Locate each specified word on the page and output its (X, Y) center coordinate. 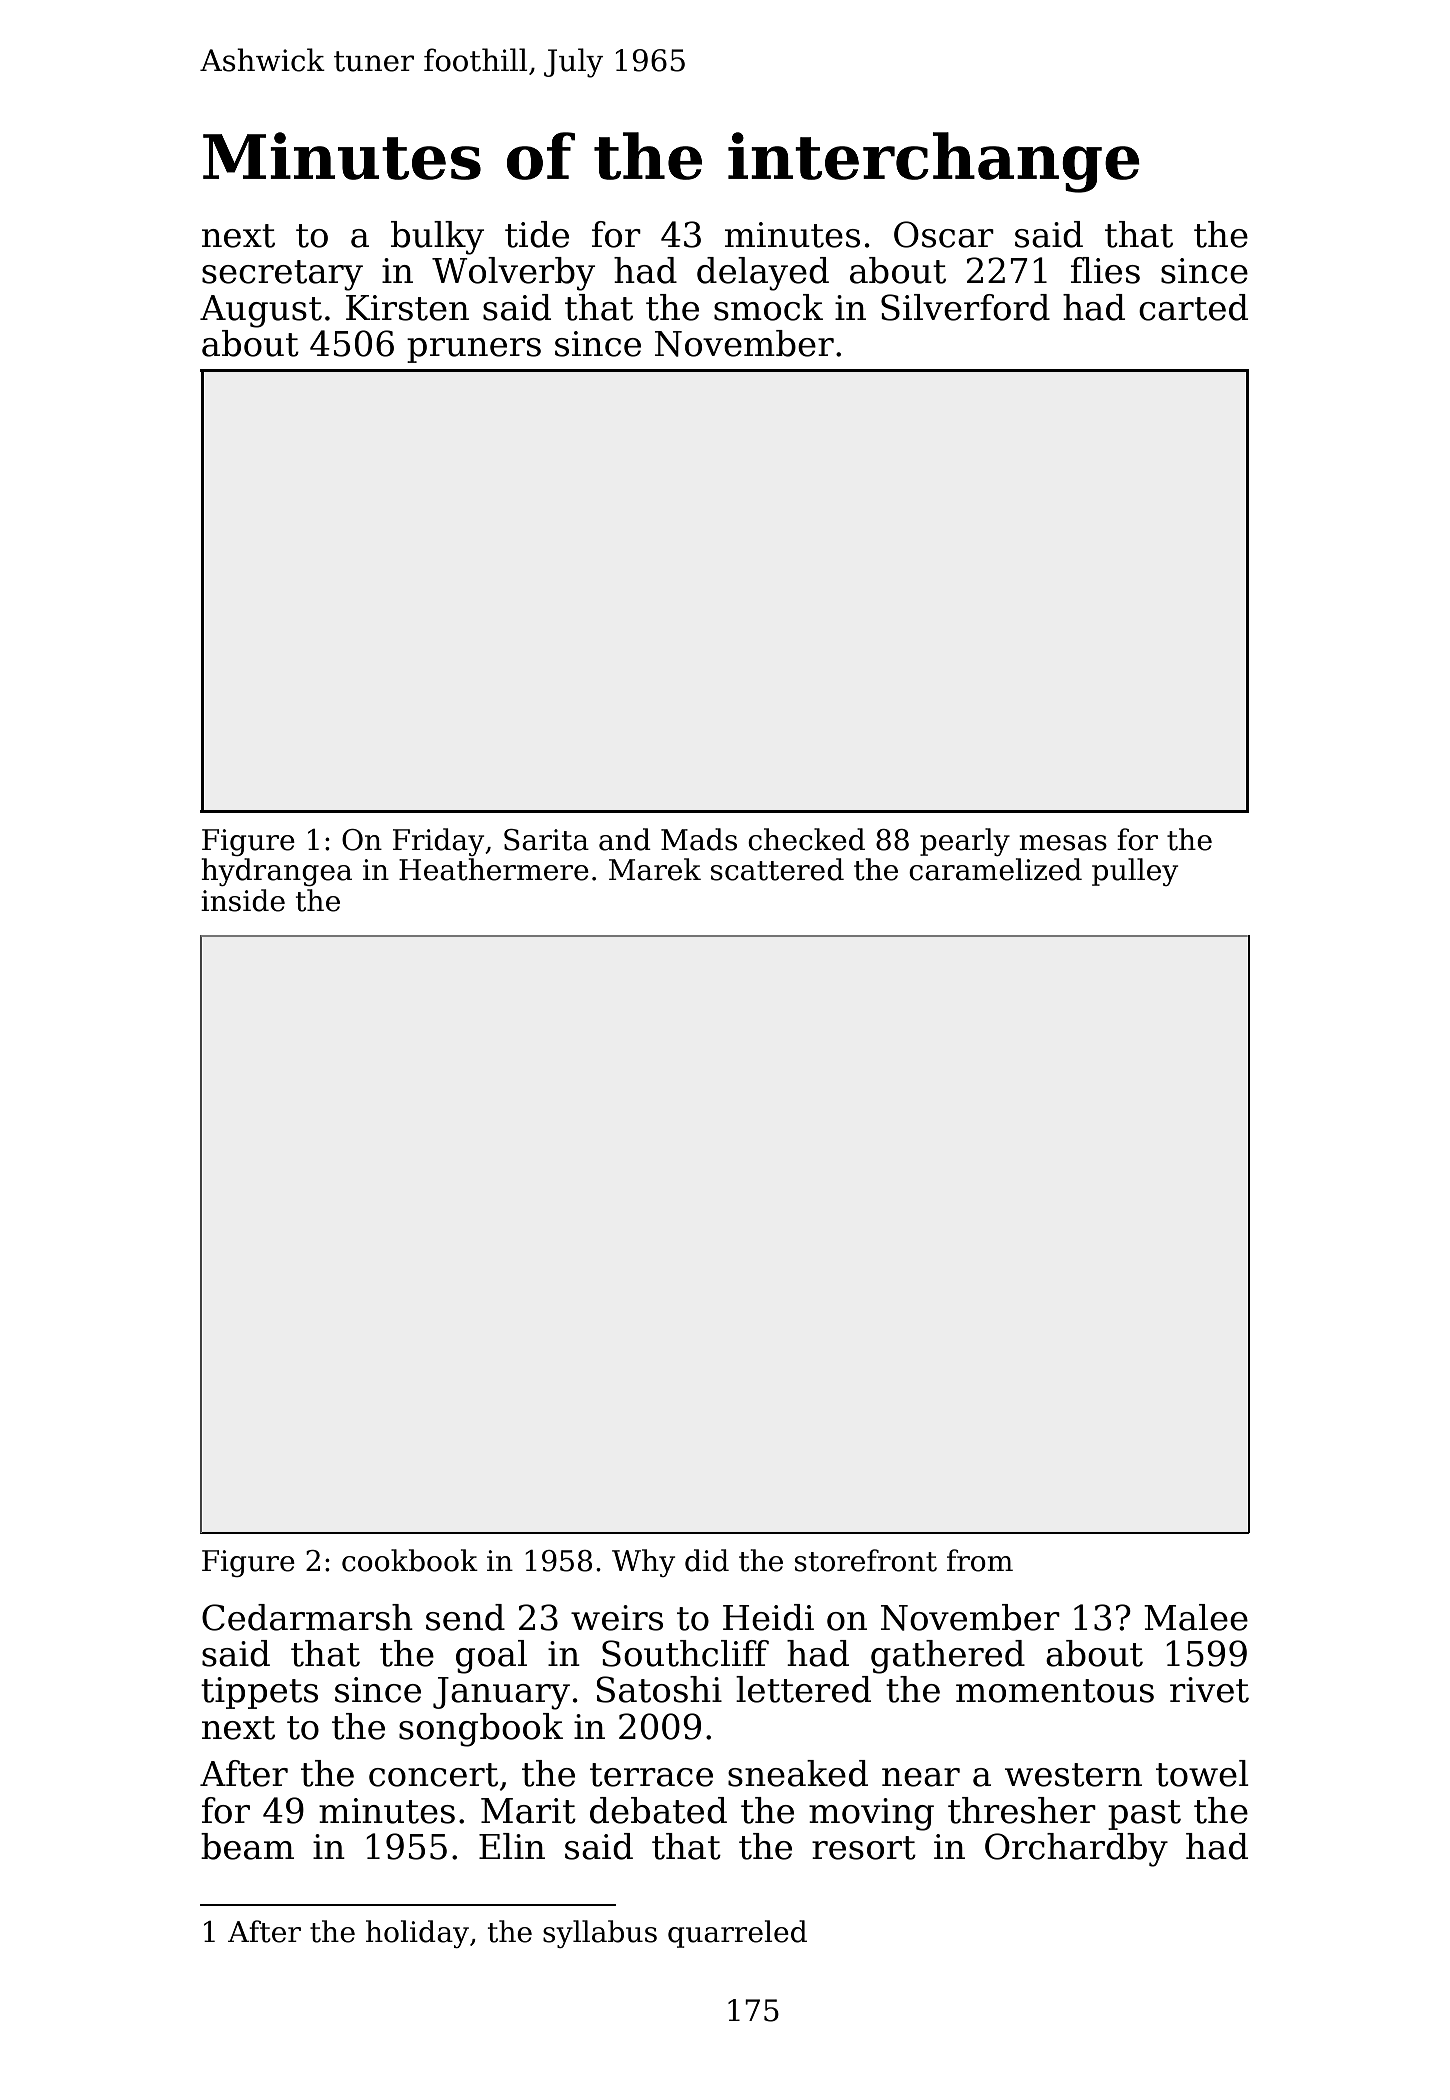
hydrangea (276, 872)
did (707, 1560)
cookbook (410, 1560)
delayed (763, 274)
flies (1105, 270)
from (980, 1560)
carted (1193, 307)
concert (433, 1775)
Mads (699, 839)
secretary (282, 275)
